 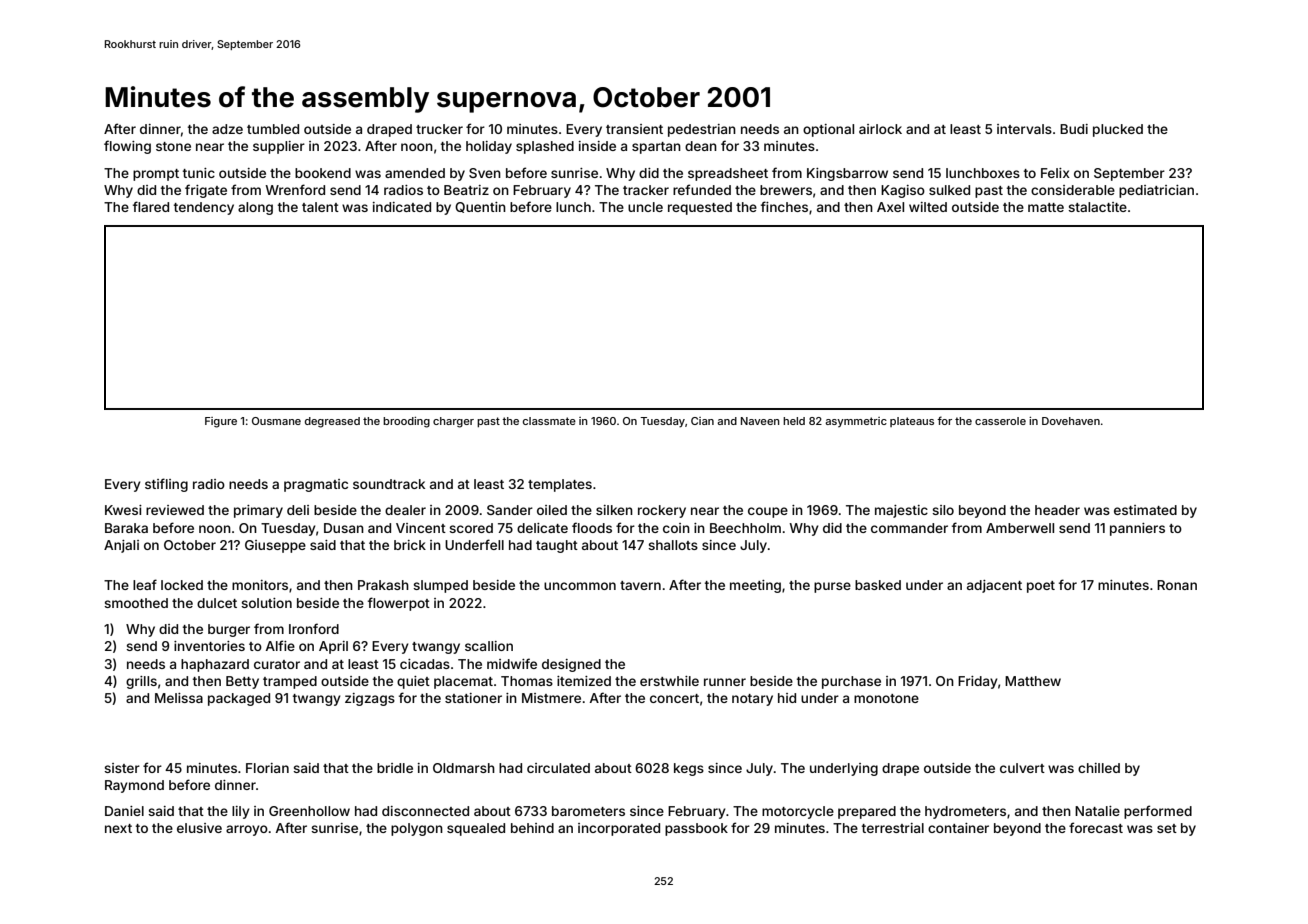 I want to click on estimated, so click(x=1145, y=510).
